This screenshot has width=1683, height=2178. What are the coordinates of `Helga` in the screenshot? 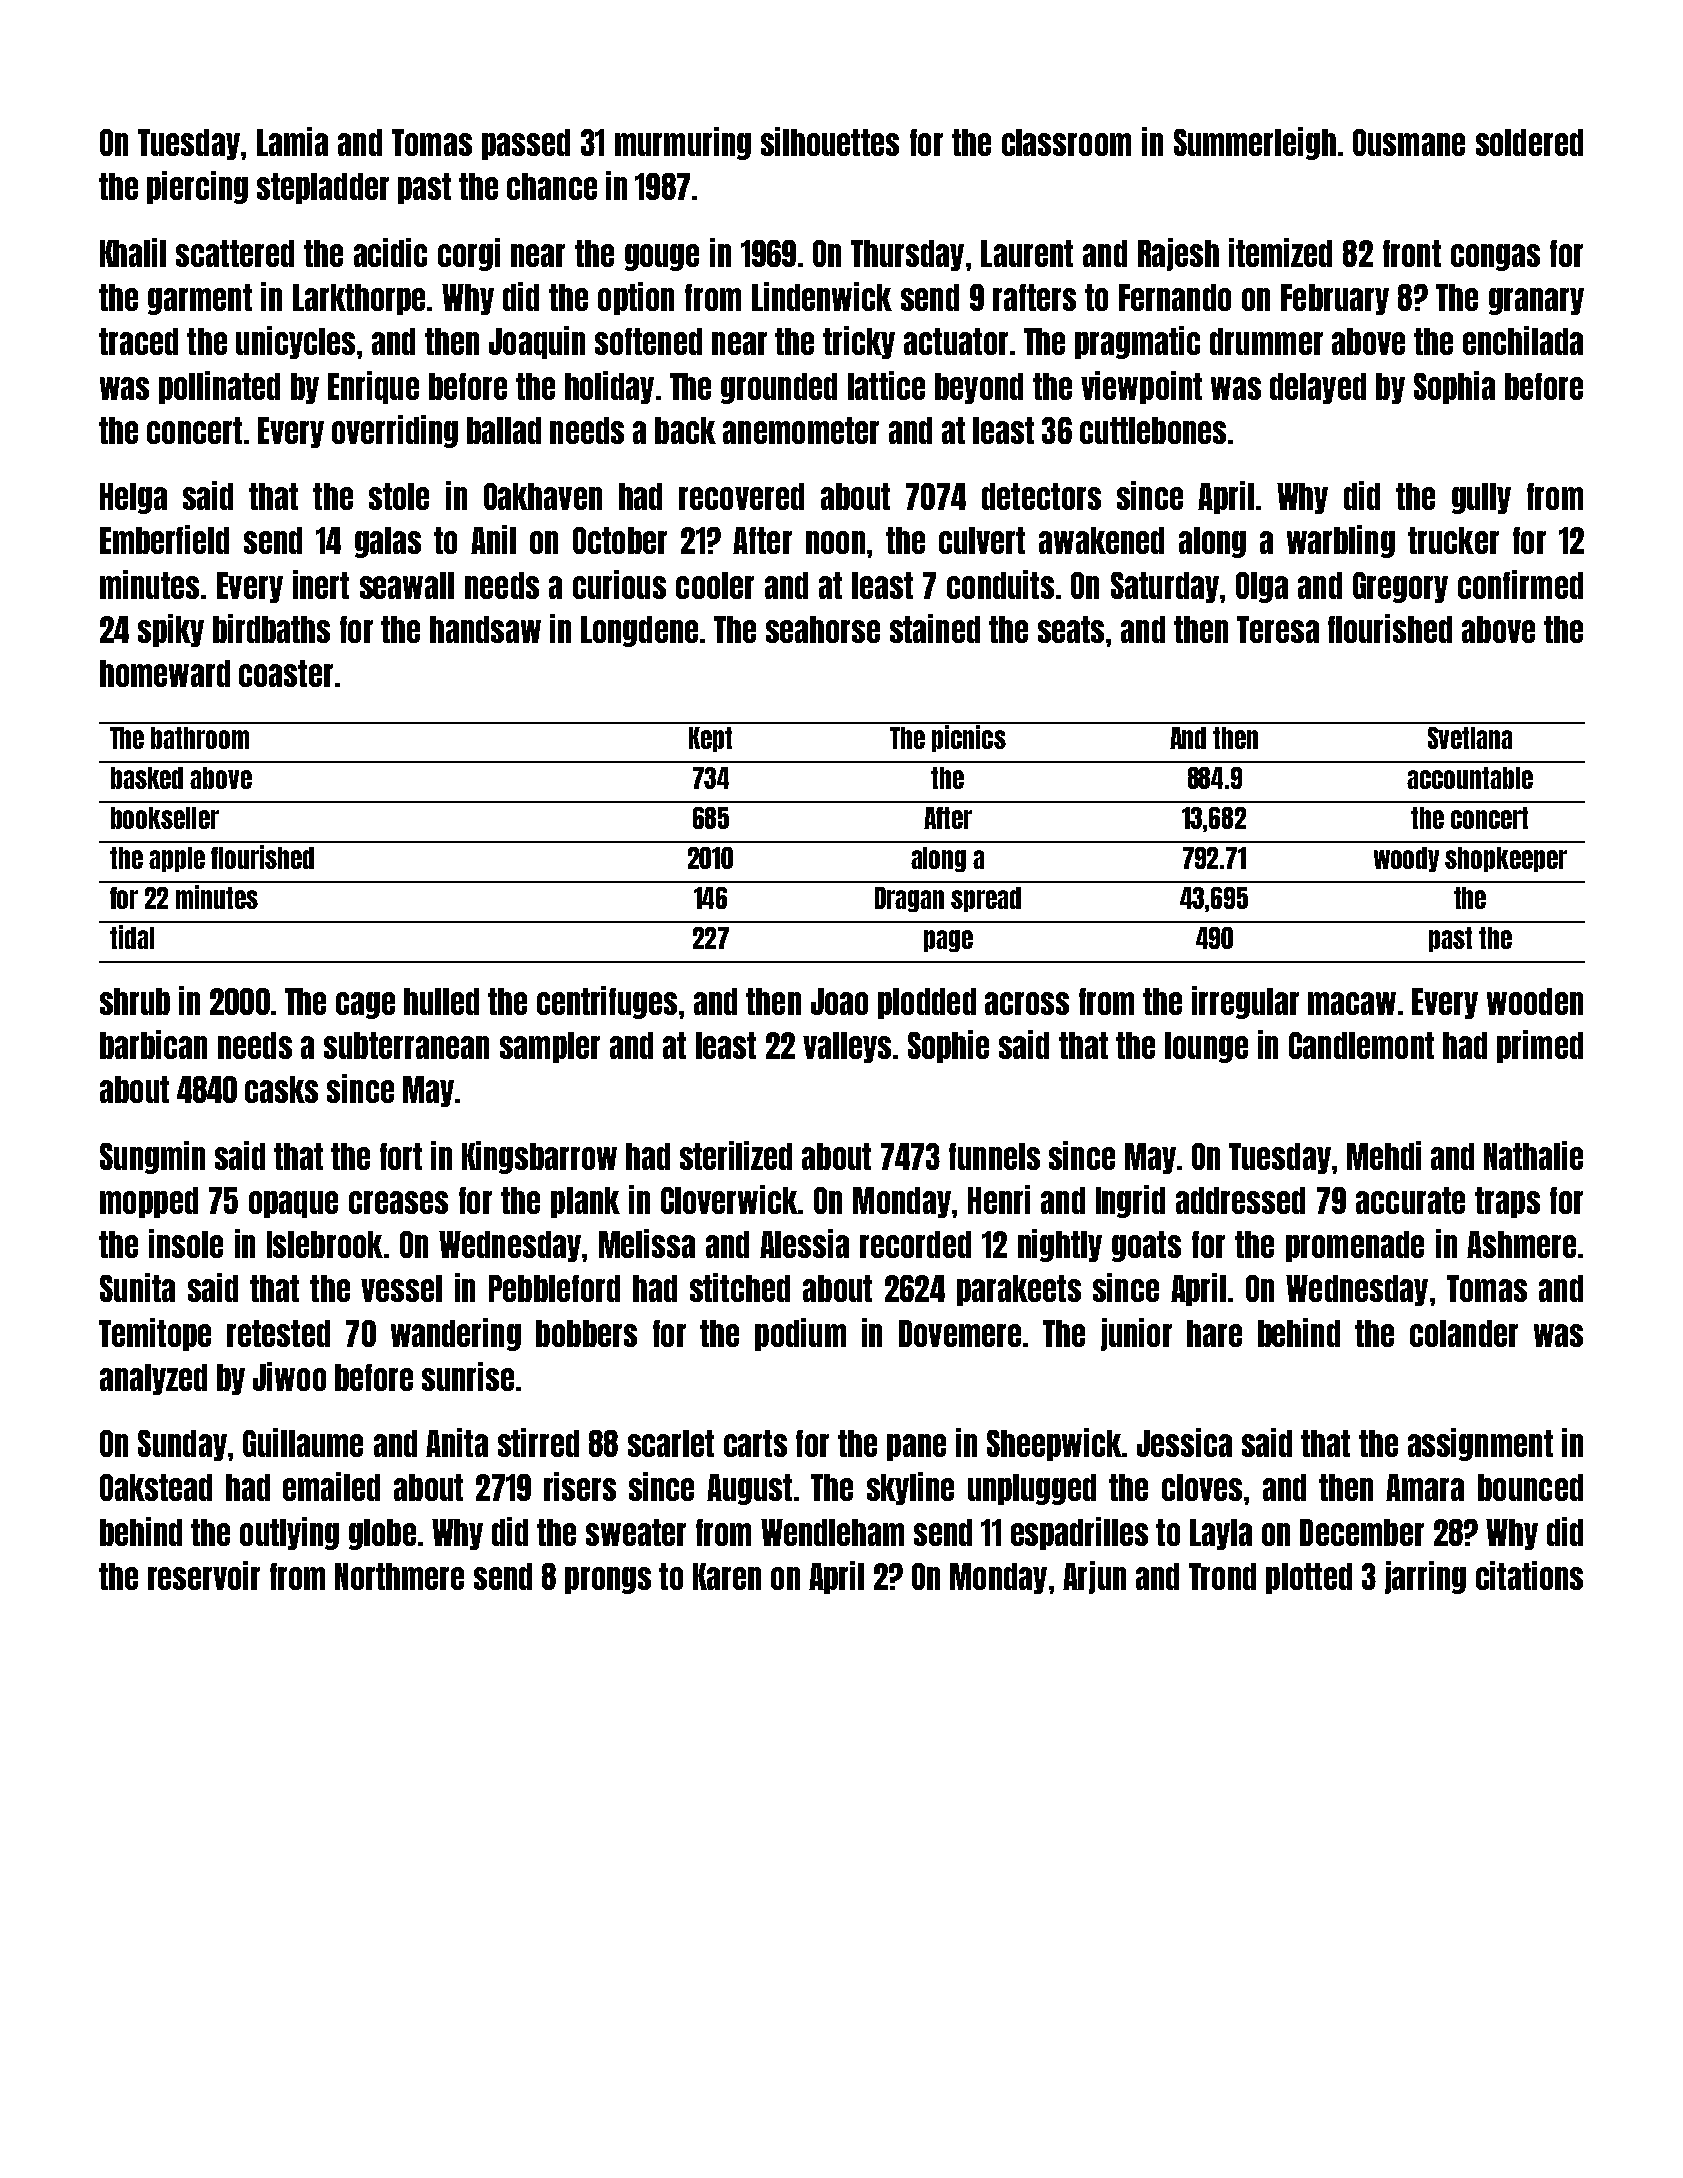 It's located at (133, 498).
